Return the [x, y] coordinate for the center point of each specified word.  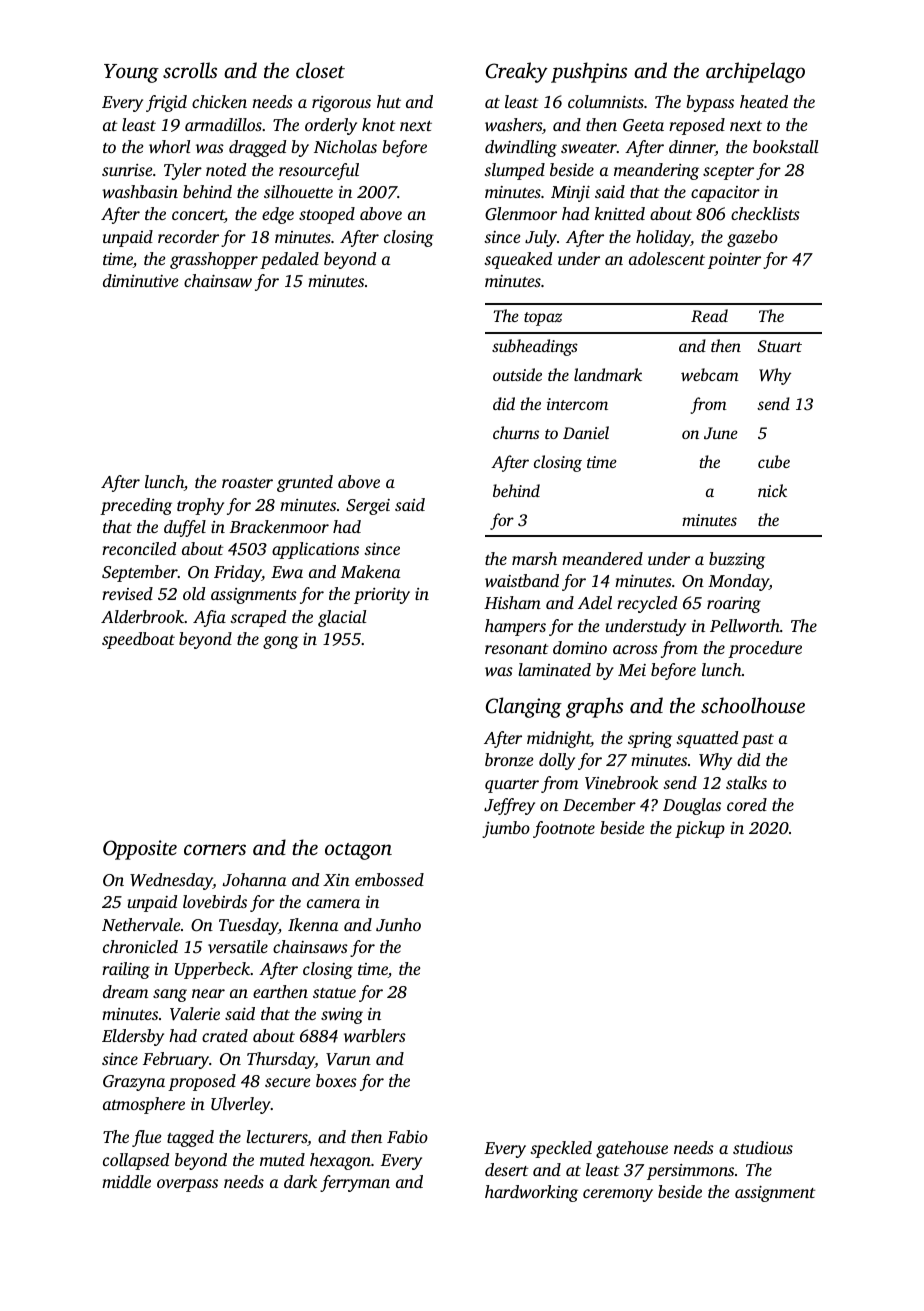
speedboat [138, 640]
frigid [166, 103]
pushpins [589, 72]
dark [300, 1181]
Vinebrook [621, 783]
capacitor [725, 194]
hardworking [531, 1193]
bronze [509, 759]
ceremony [618, 1195]
